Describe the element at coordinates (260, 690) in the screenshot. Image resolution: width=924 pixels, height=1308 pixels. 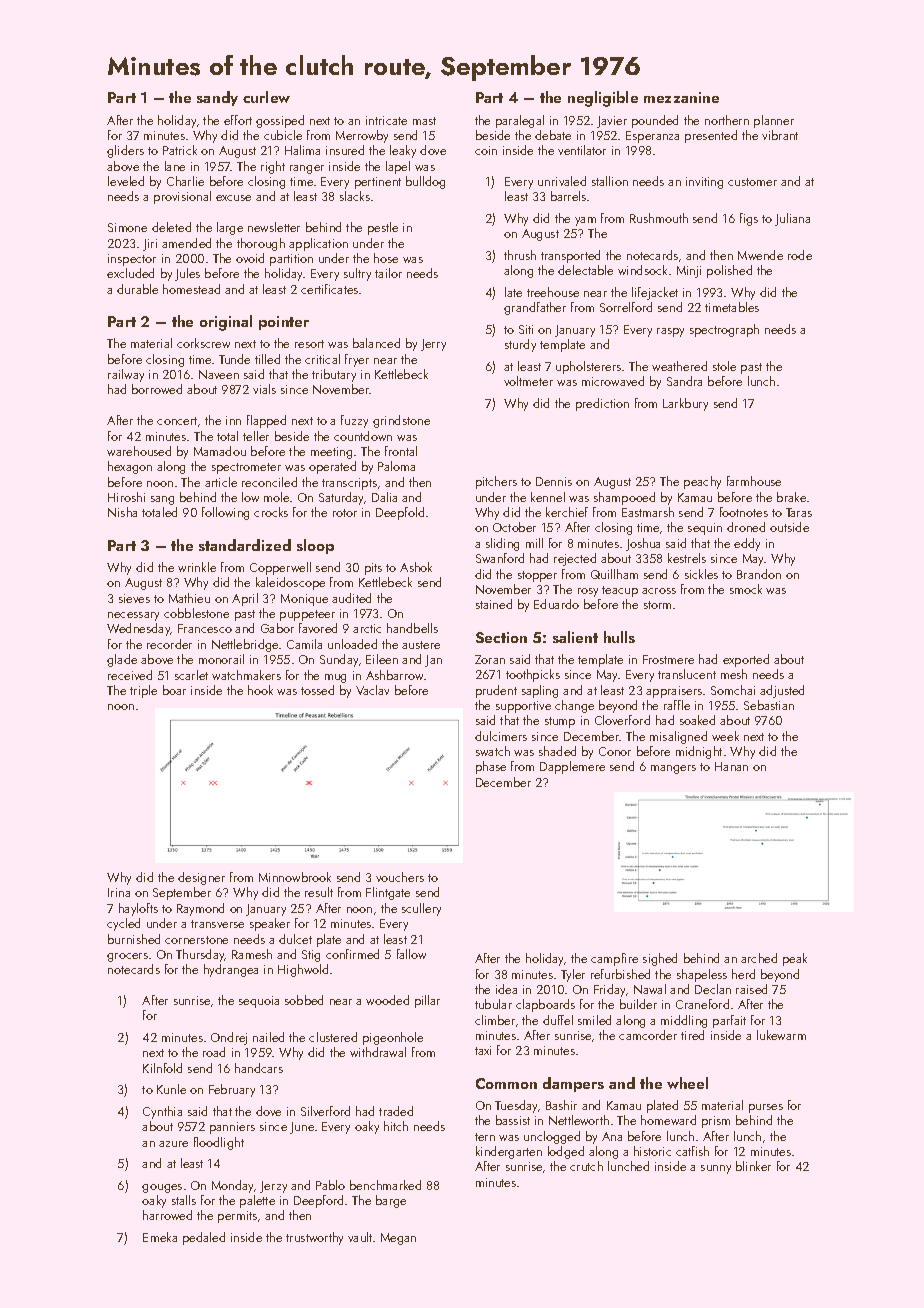
I see `hook` at that location.
